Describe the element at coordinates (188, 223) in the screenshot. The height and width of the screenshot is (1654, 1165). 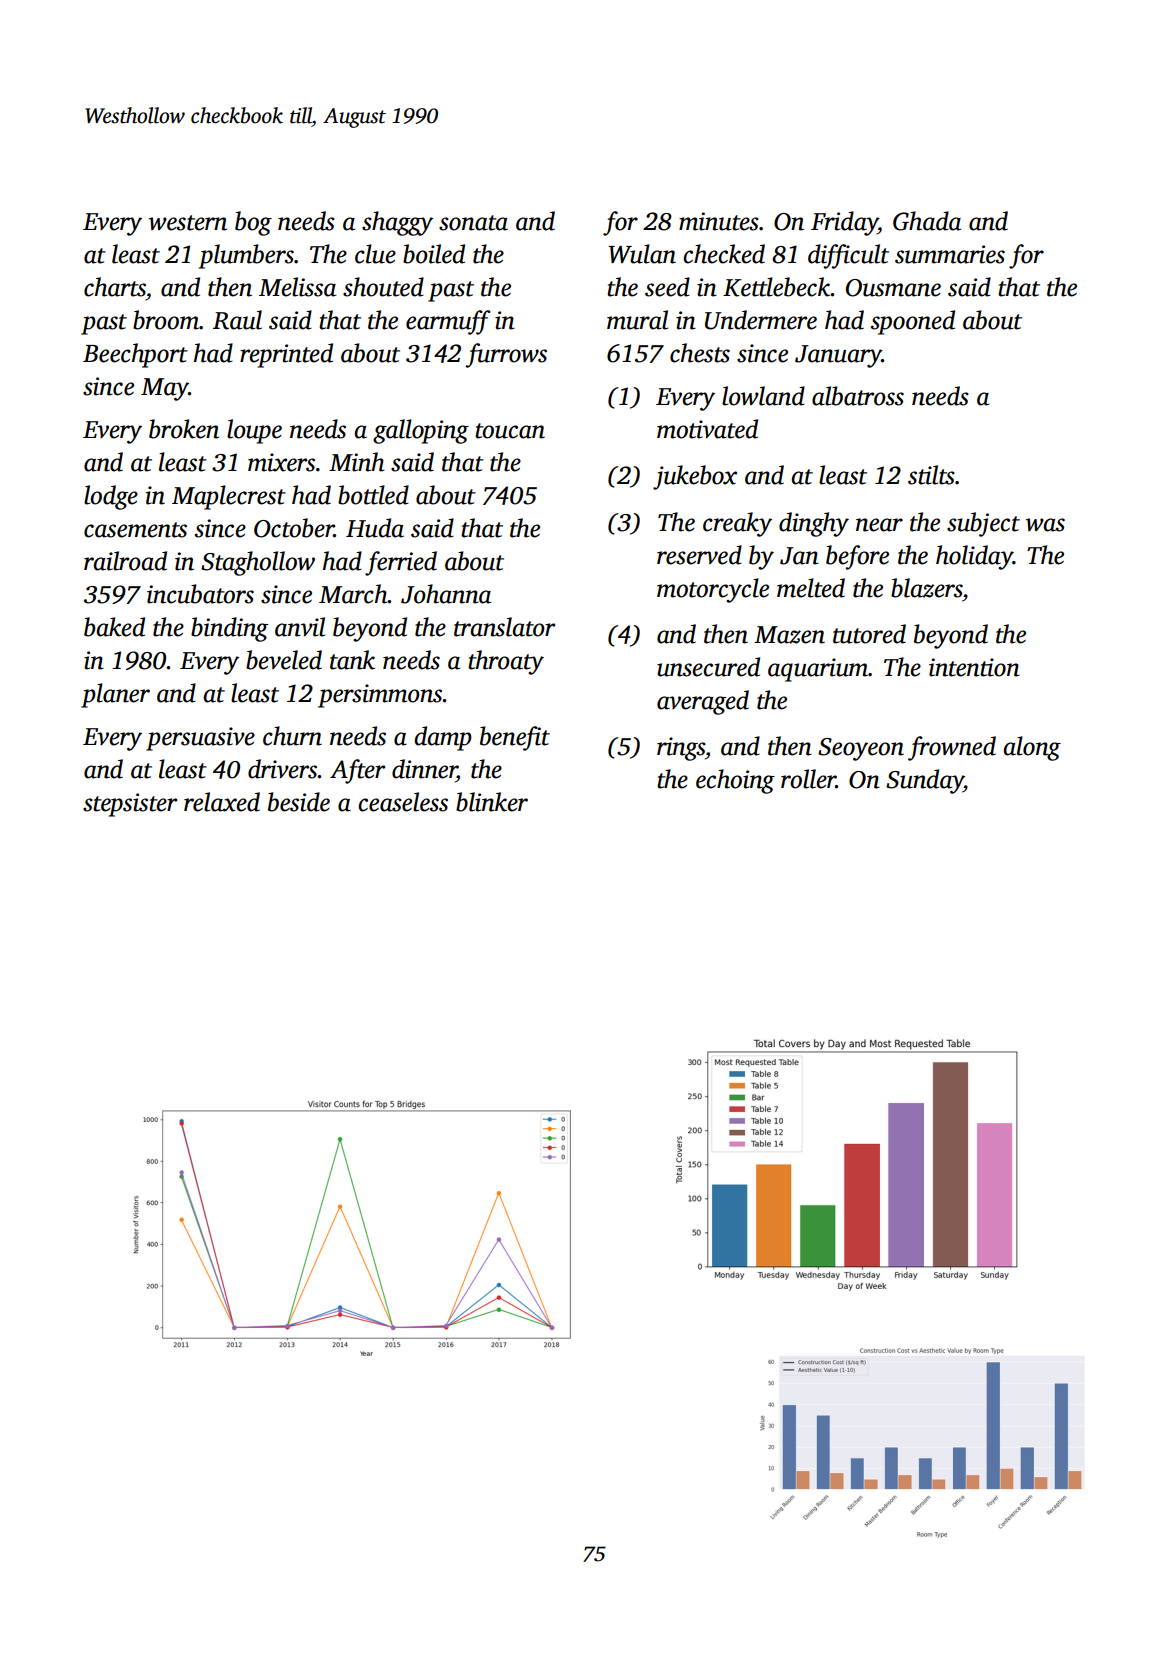
I see `western` at that location.
